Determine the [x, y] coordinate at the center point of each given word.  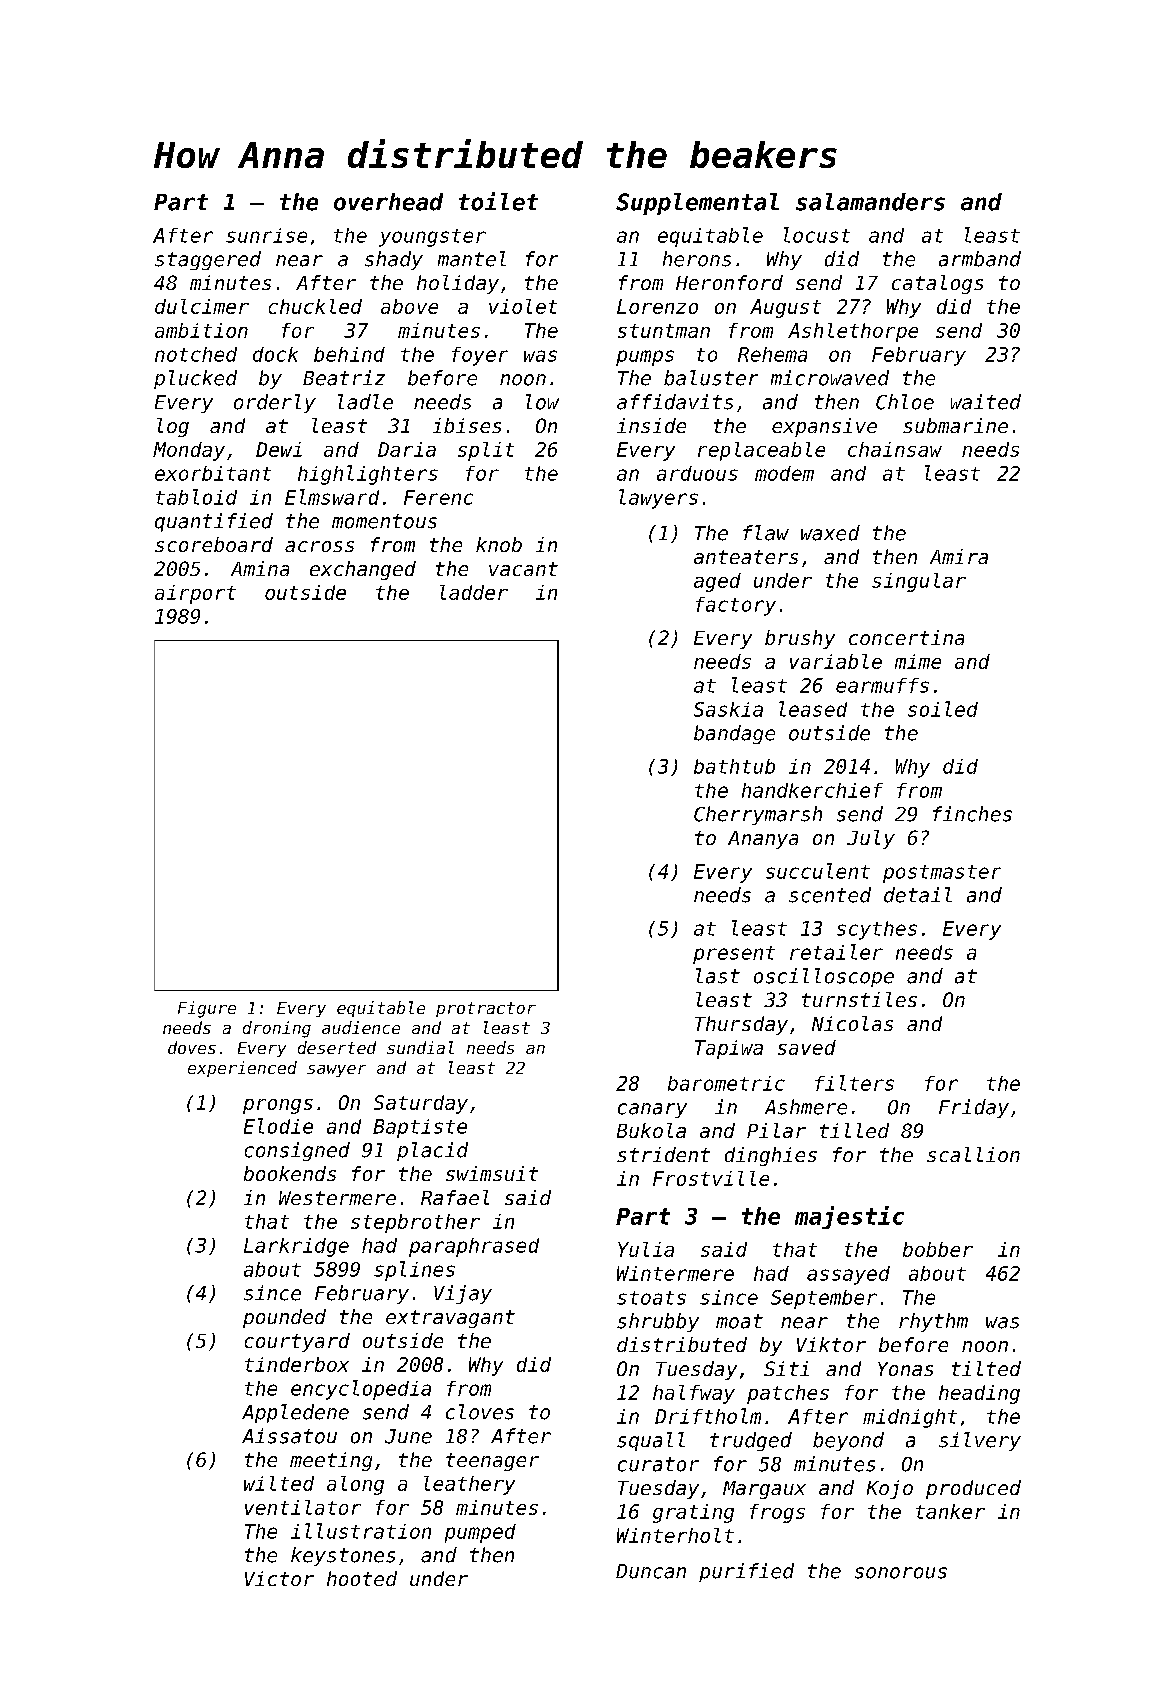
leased [813, 709]
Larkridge [296, 1247]
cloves [480, 1412]
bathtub [734, 766]
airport [195, 594]
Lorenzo [657, 306]
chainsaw [895, 449]
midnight [910, 1418]
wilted [279, 1483]
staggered [208, 260]
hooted [362, 1578]
